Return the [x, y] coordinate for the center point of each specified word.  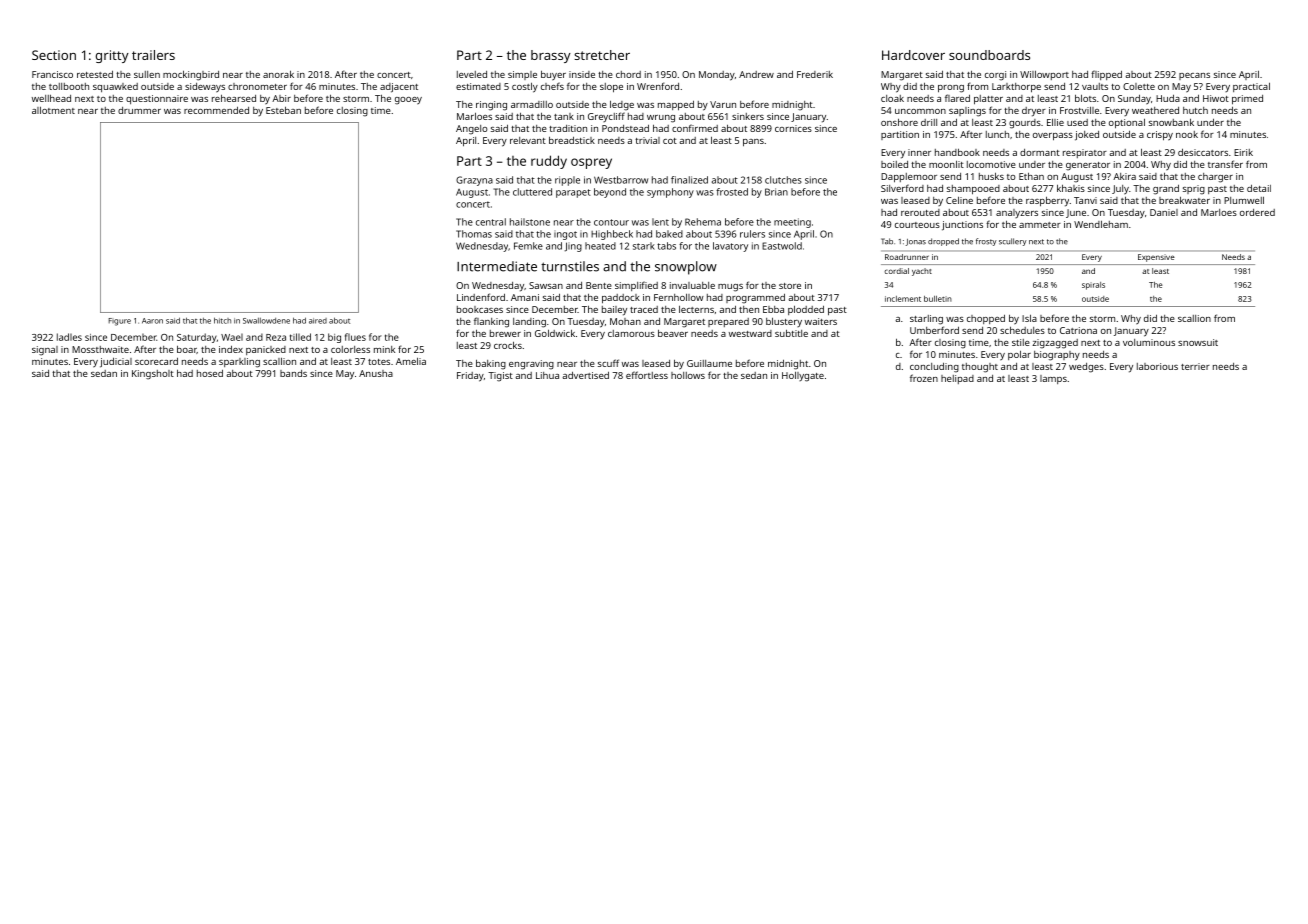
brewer [505, 333]
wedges [1086, 368]
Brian [776, 192]
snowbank [1171, 122]
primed [1247, 100]
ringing [491, 106]
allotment [53, 110]
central [491, 222]
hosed [210, 373]
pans [753, 143]
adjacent [399, 88]
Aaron [152, 321]
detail [1259, 188]
